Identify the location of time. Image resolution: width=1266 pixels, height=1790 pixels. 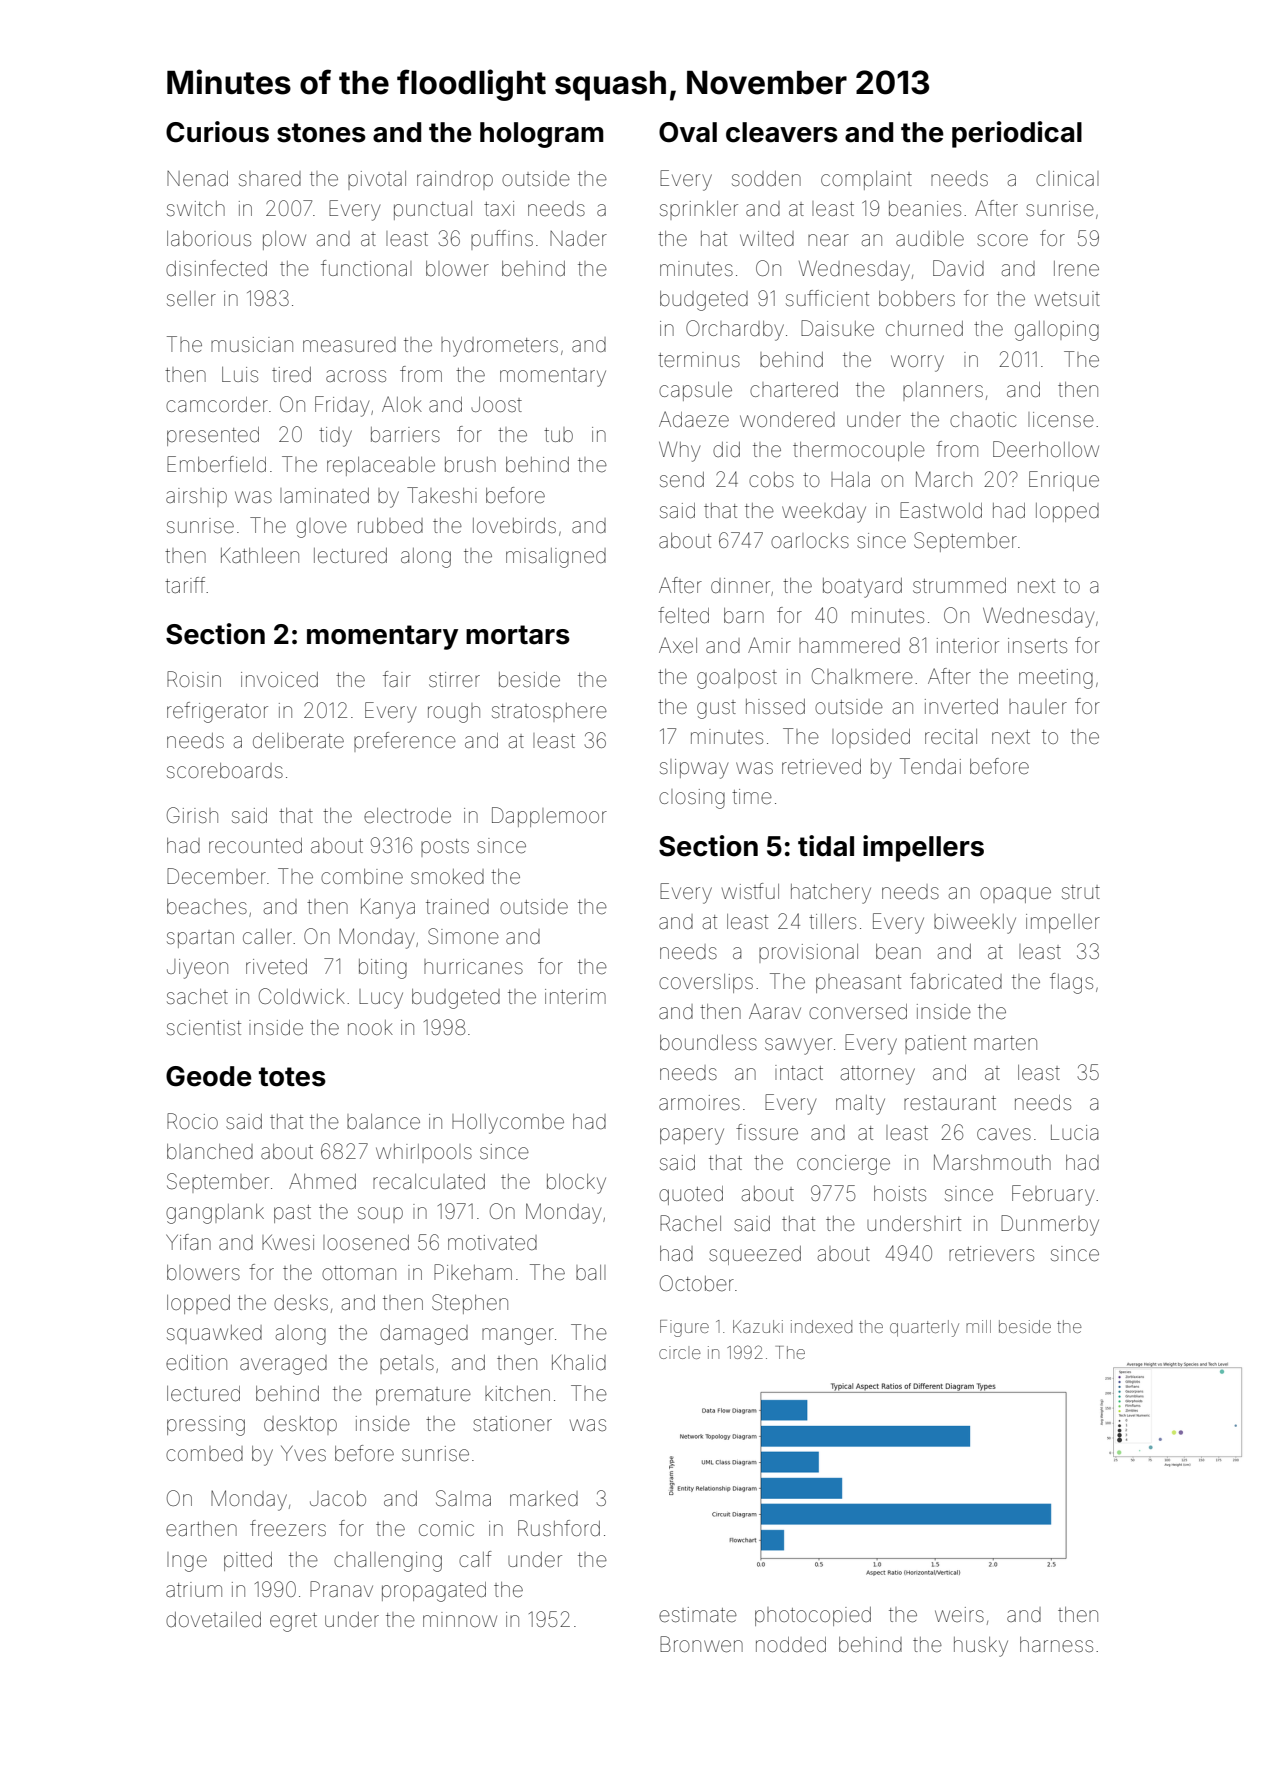
(752, 797).
